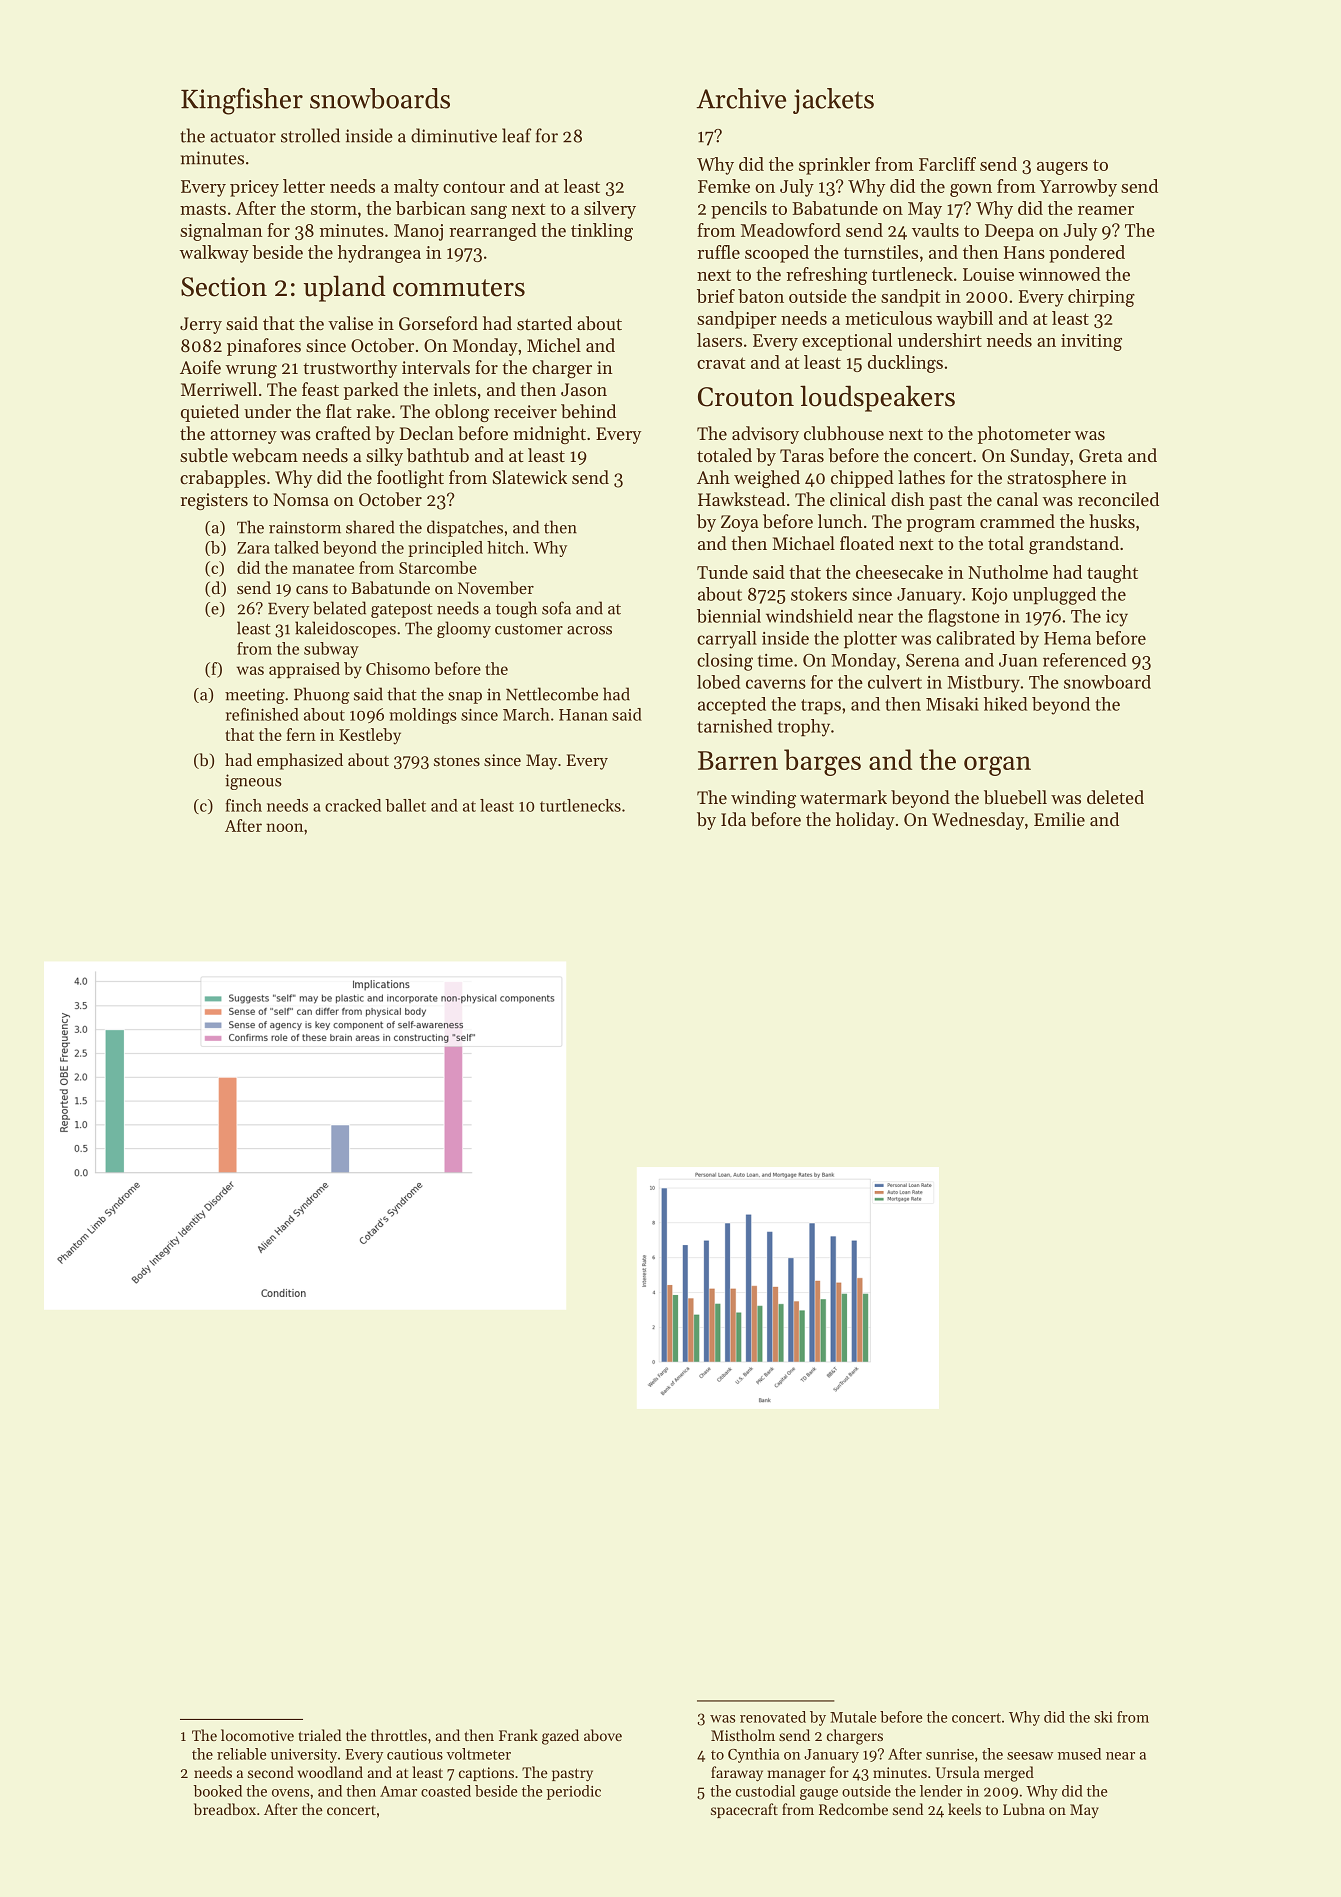 Image resolution: width=1341 pixels, height=1897 pixels. I want to click on breadbox, so click(225, 1809).
